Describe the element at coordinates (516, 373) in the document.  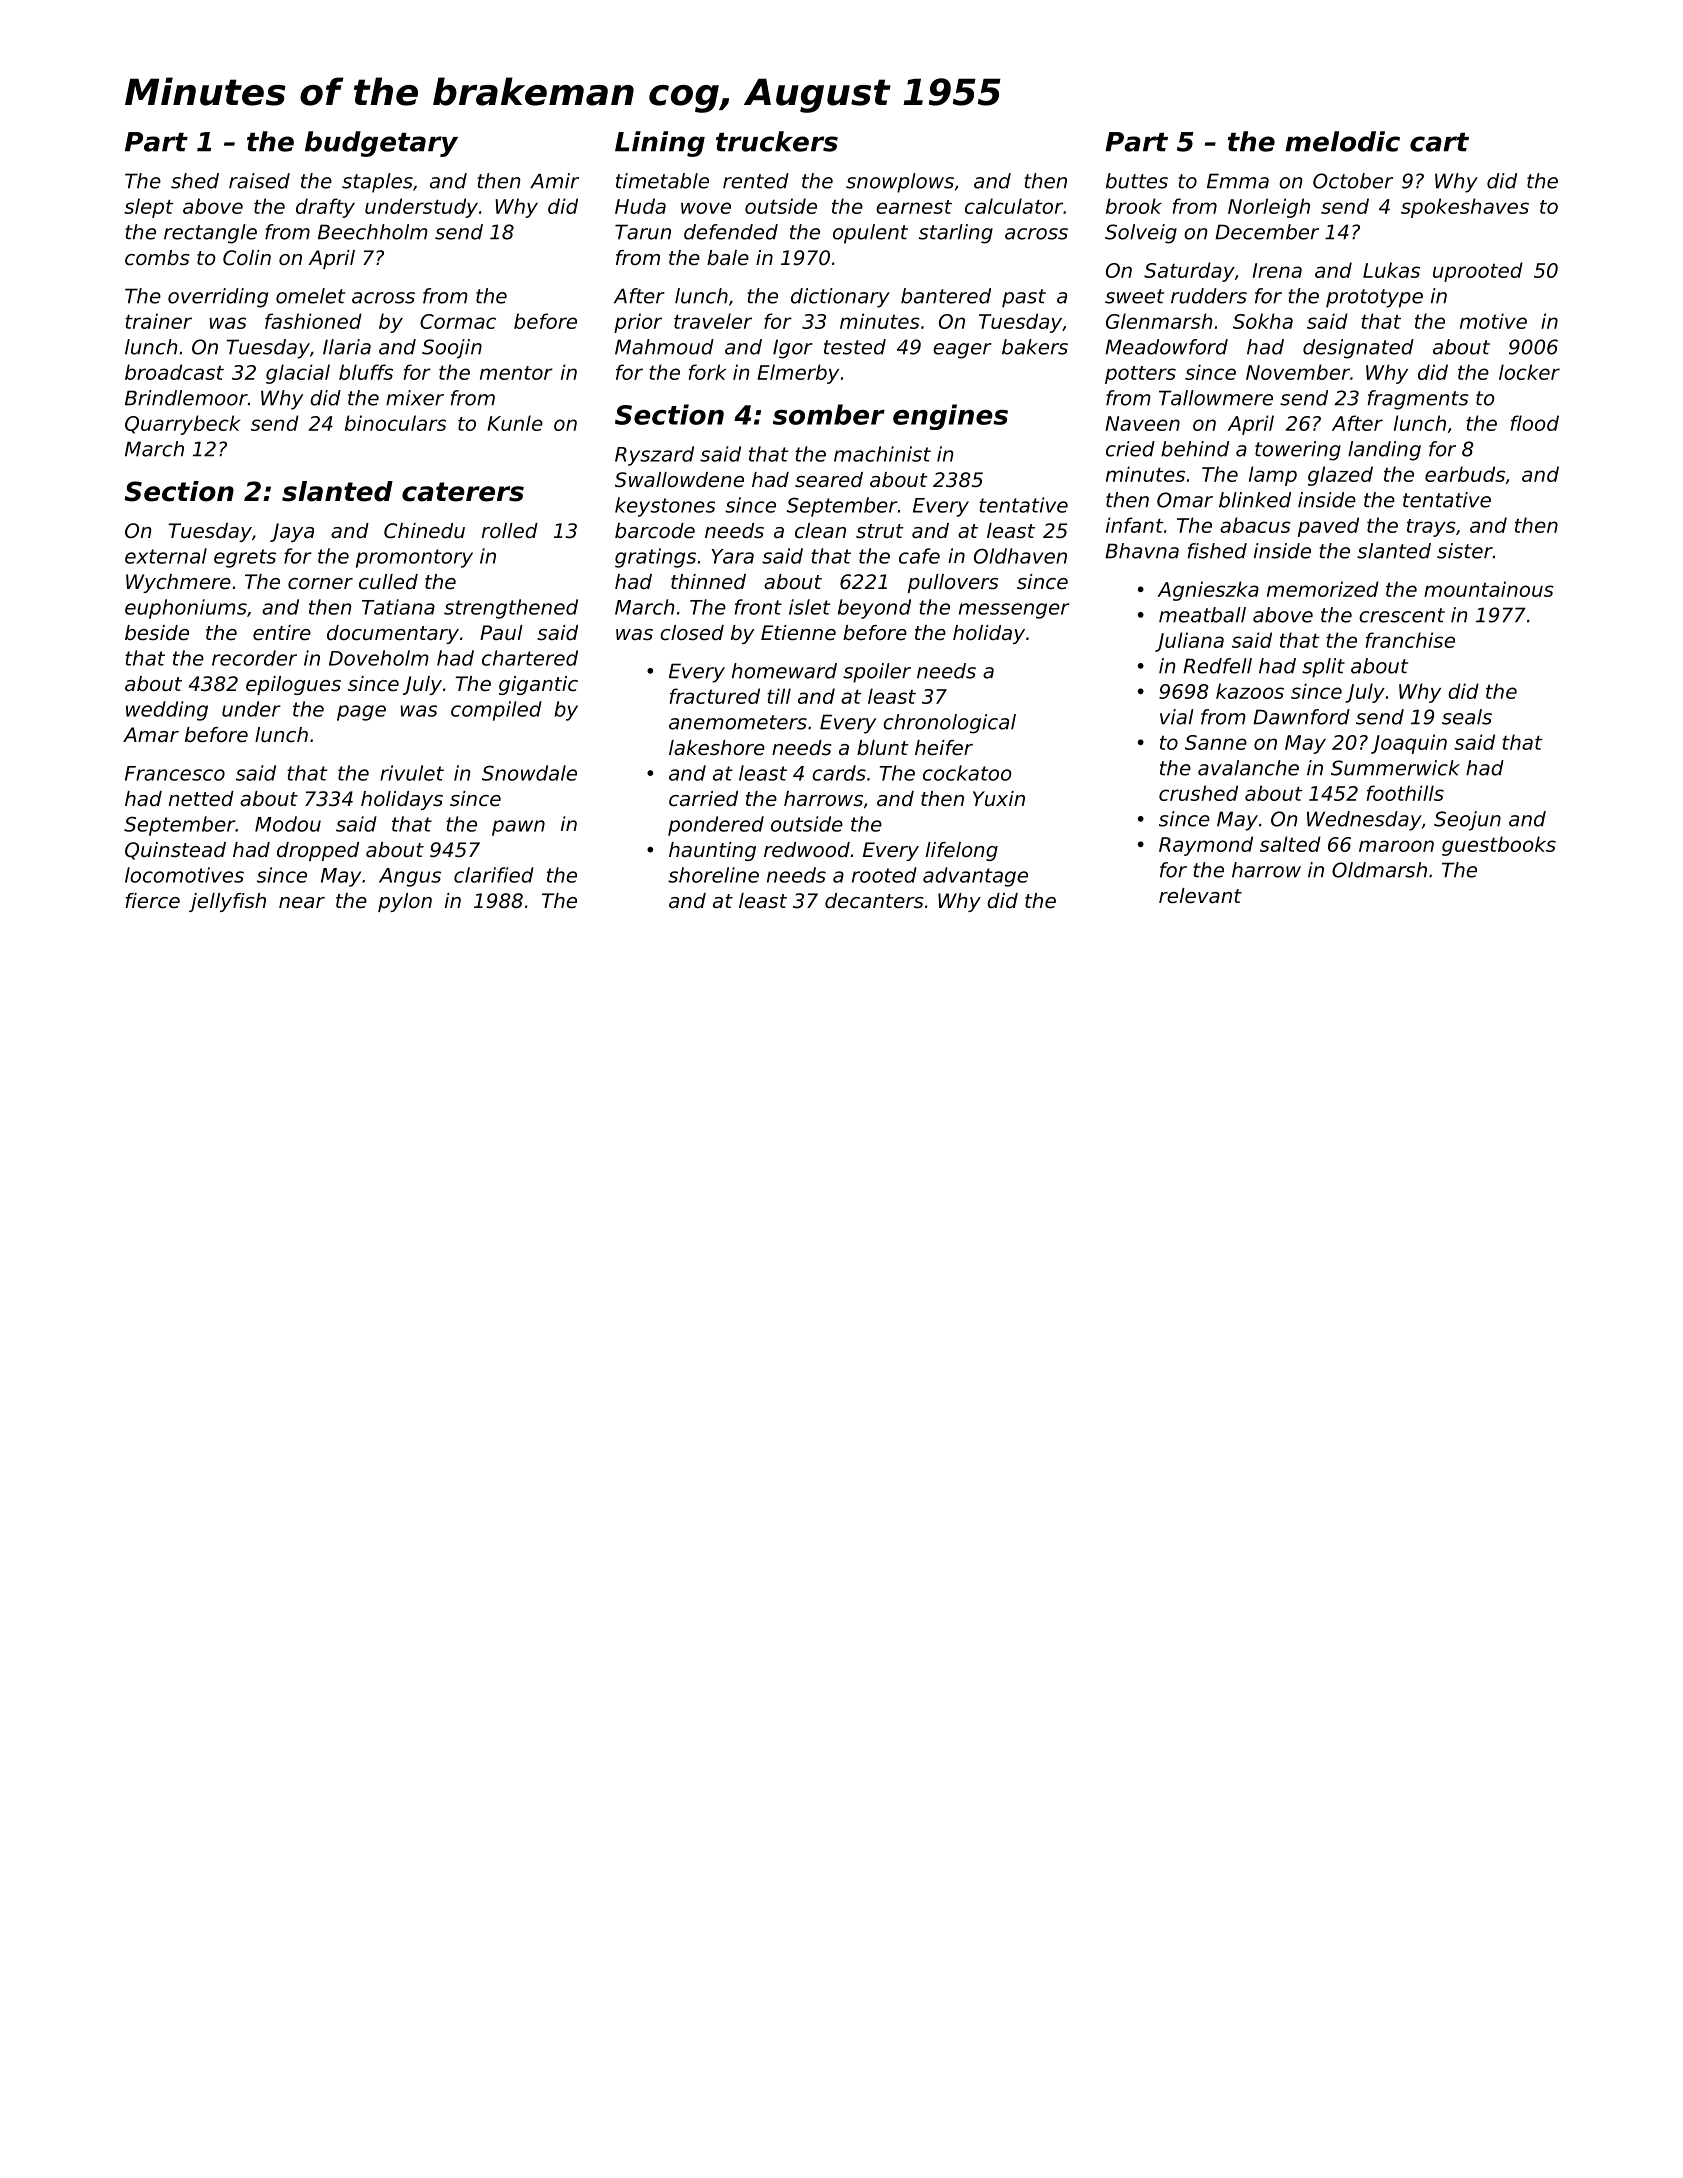
I see `mentor` at that location.
